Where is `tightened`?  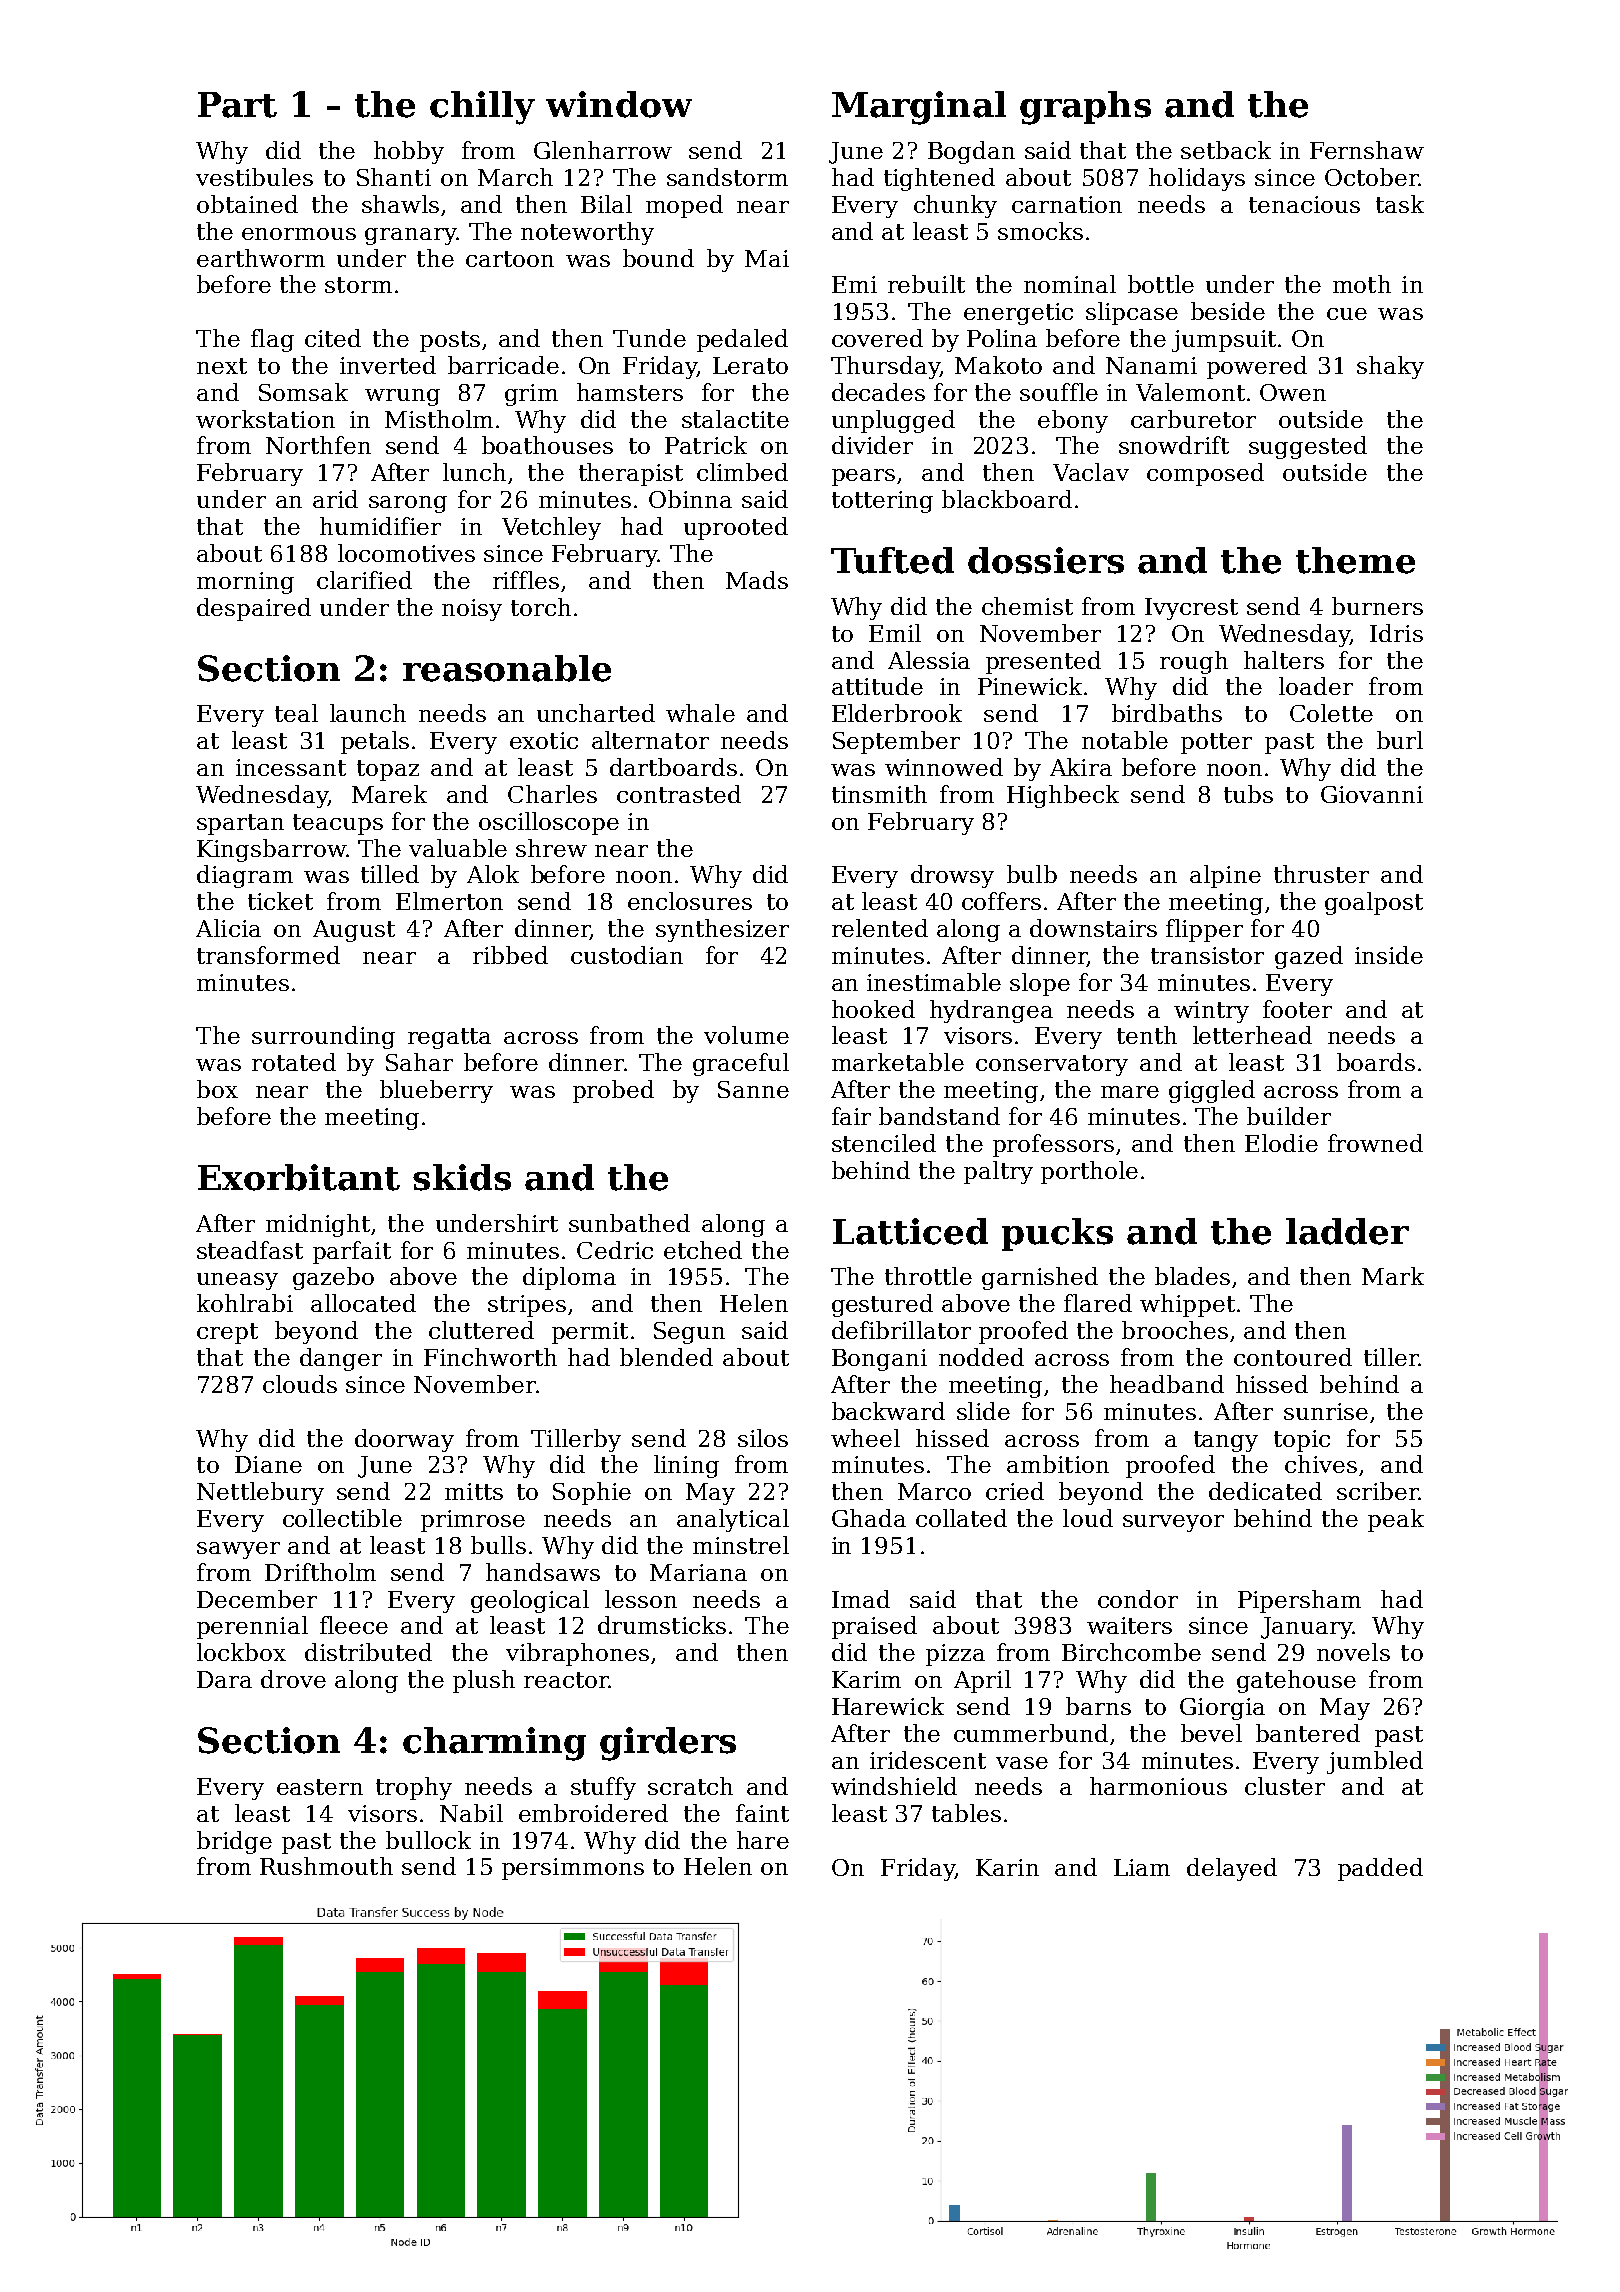
tightened is located at coordinates (939, 179).
